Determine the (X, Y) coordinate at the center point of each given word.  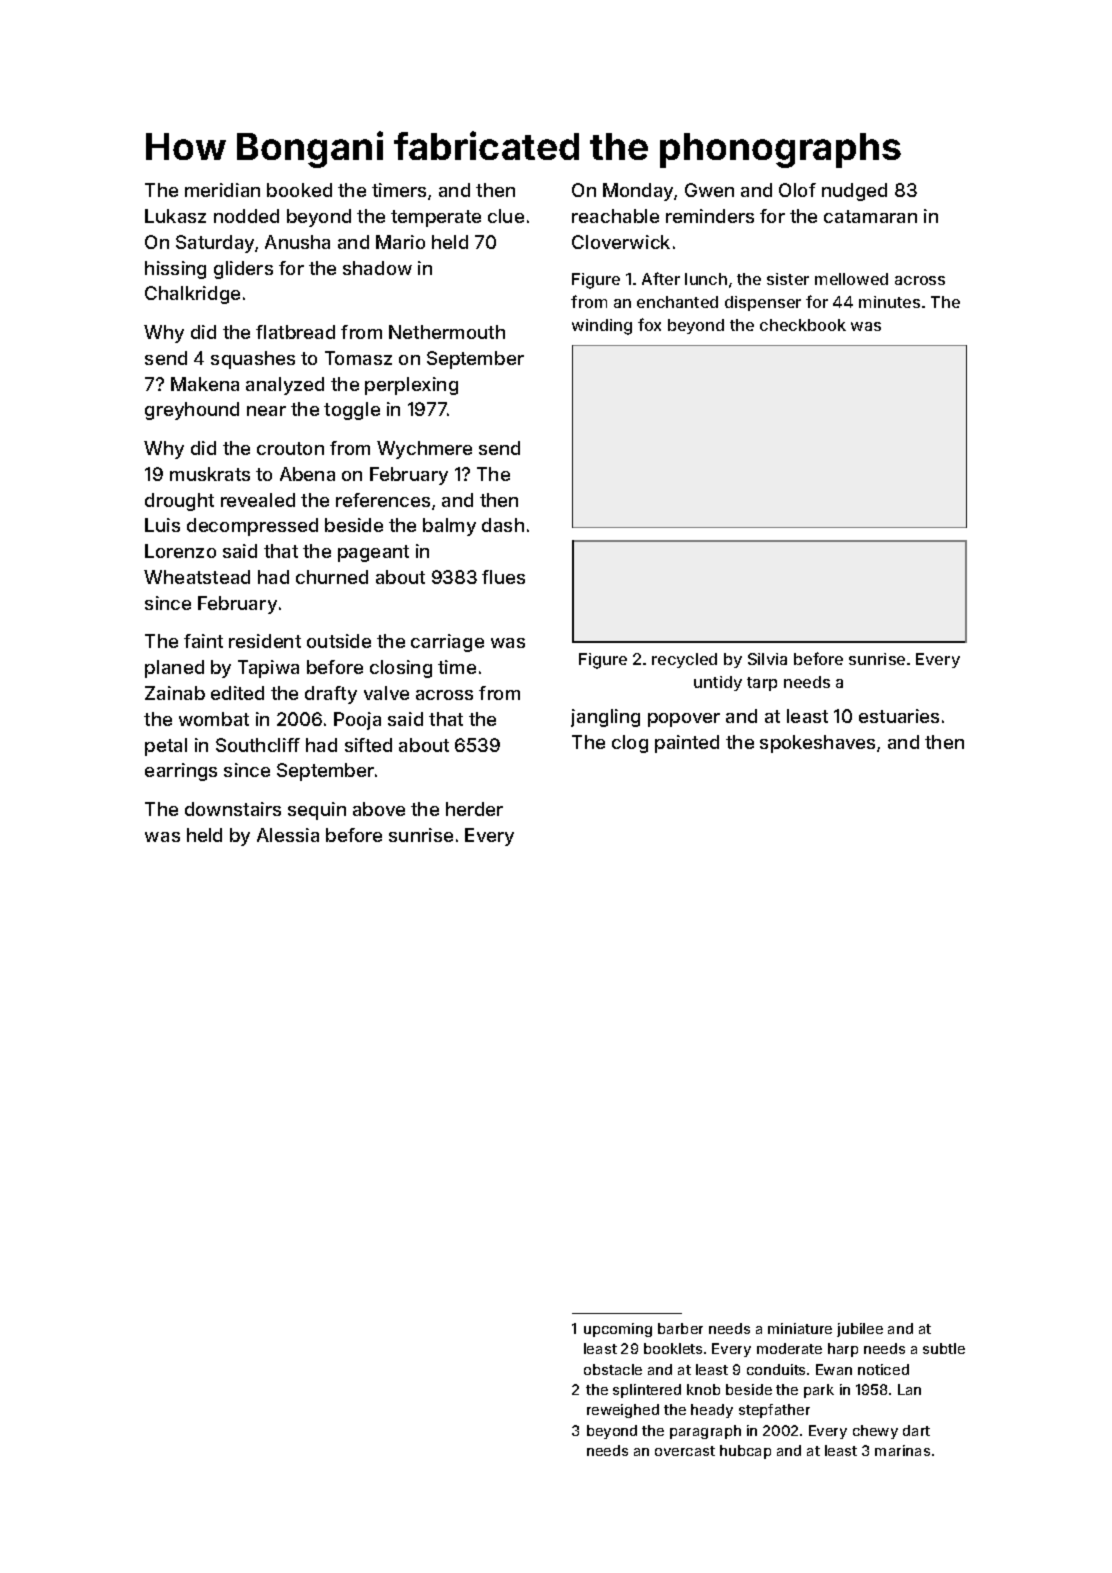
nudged (854, 192)
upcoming (618, 1330)
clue (506, 216)
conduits (776, 1369)
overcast (685, 1451)
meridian (222, 190)
